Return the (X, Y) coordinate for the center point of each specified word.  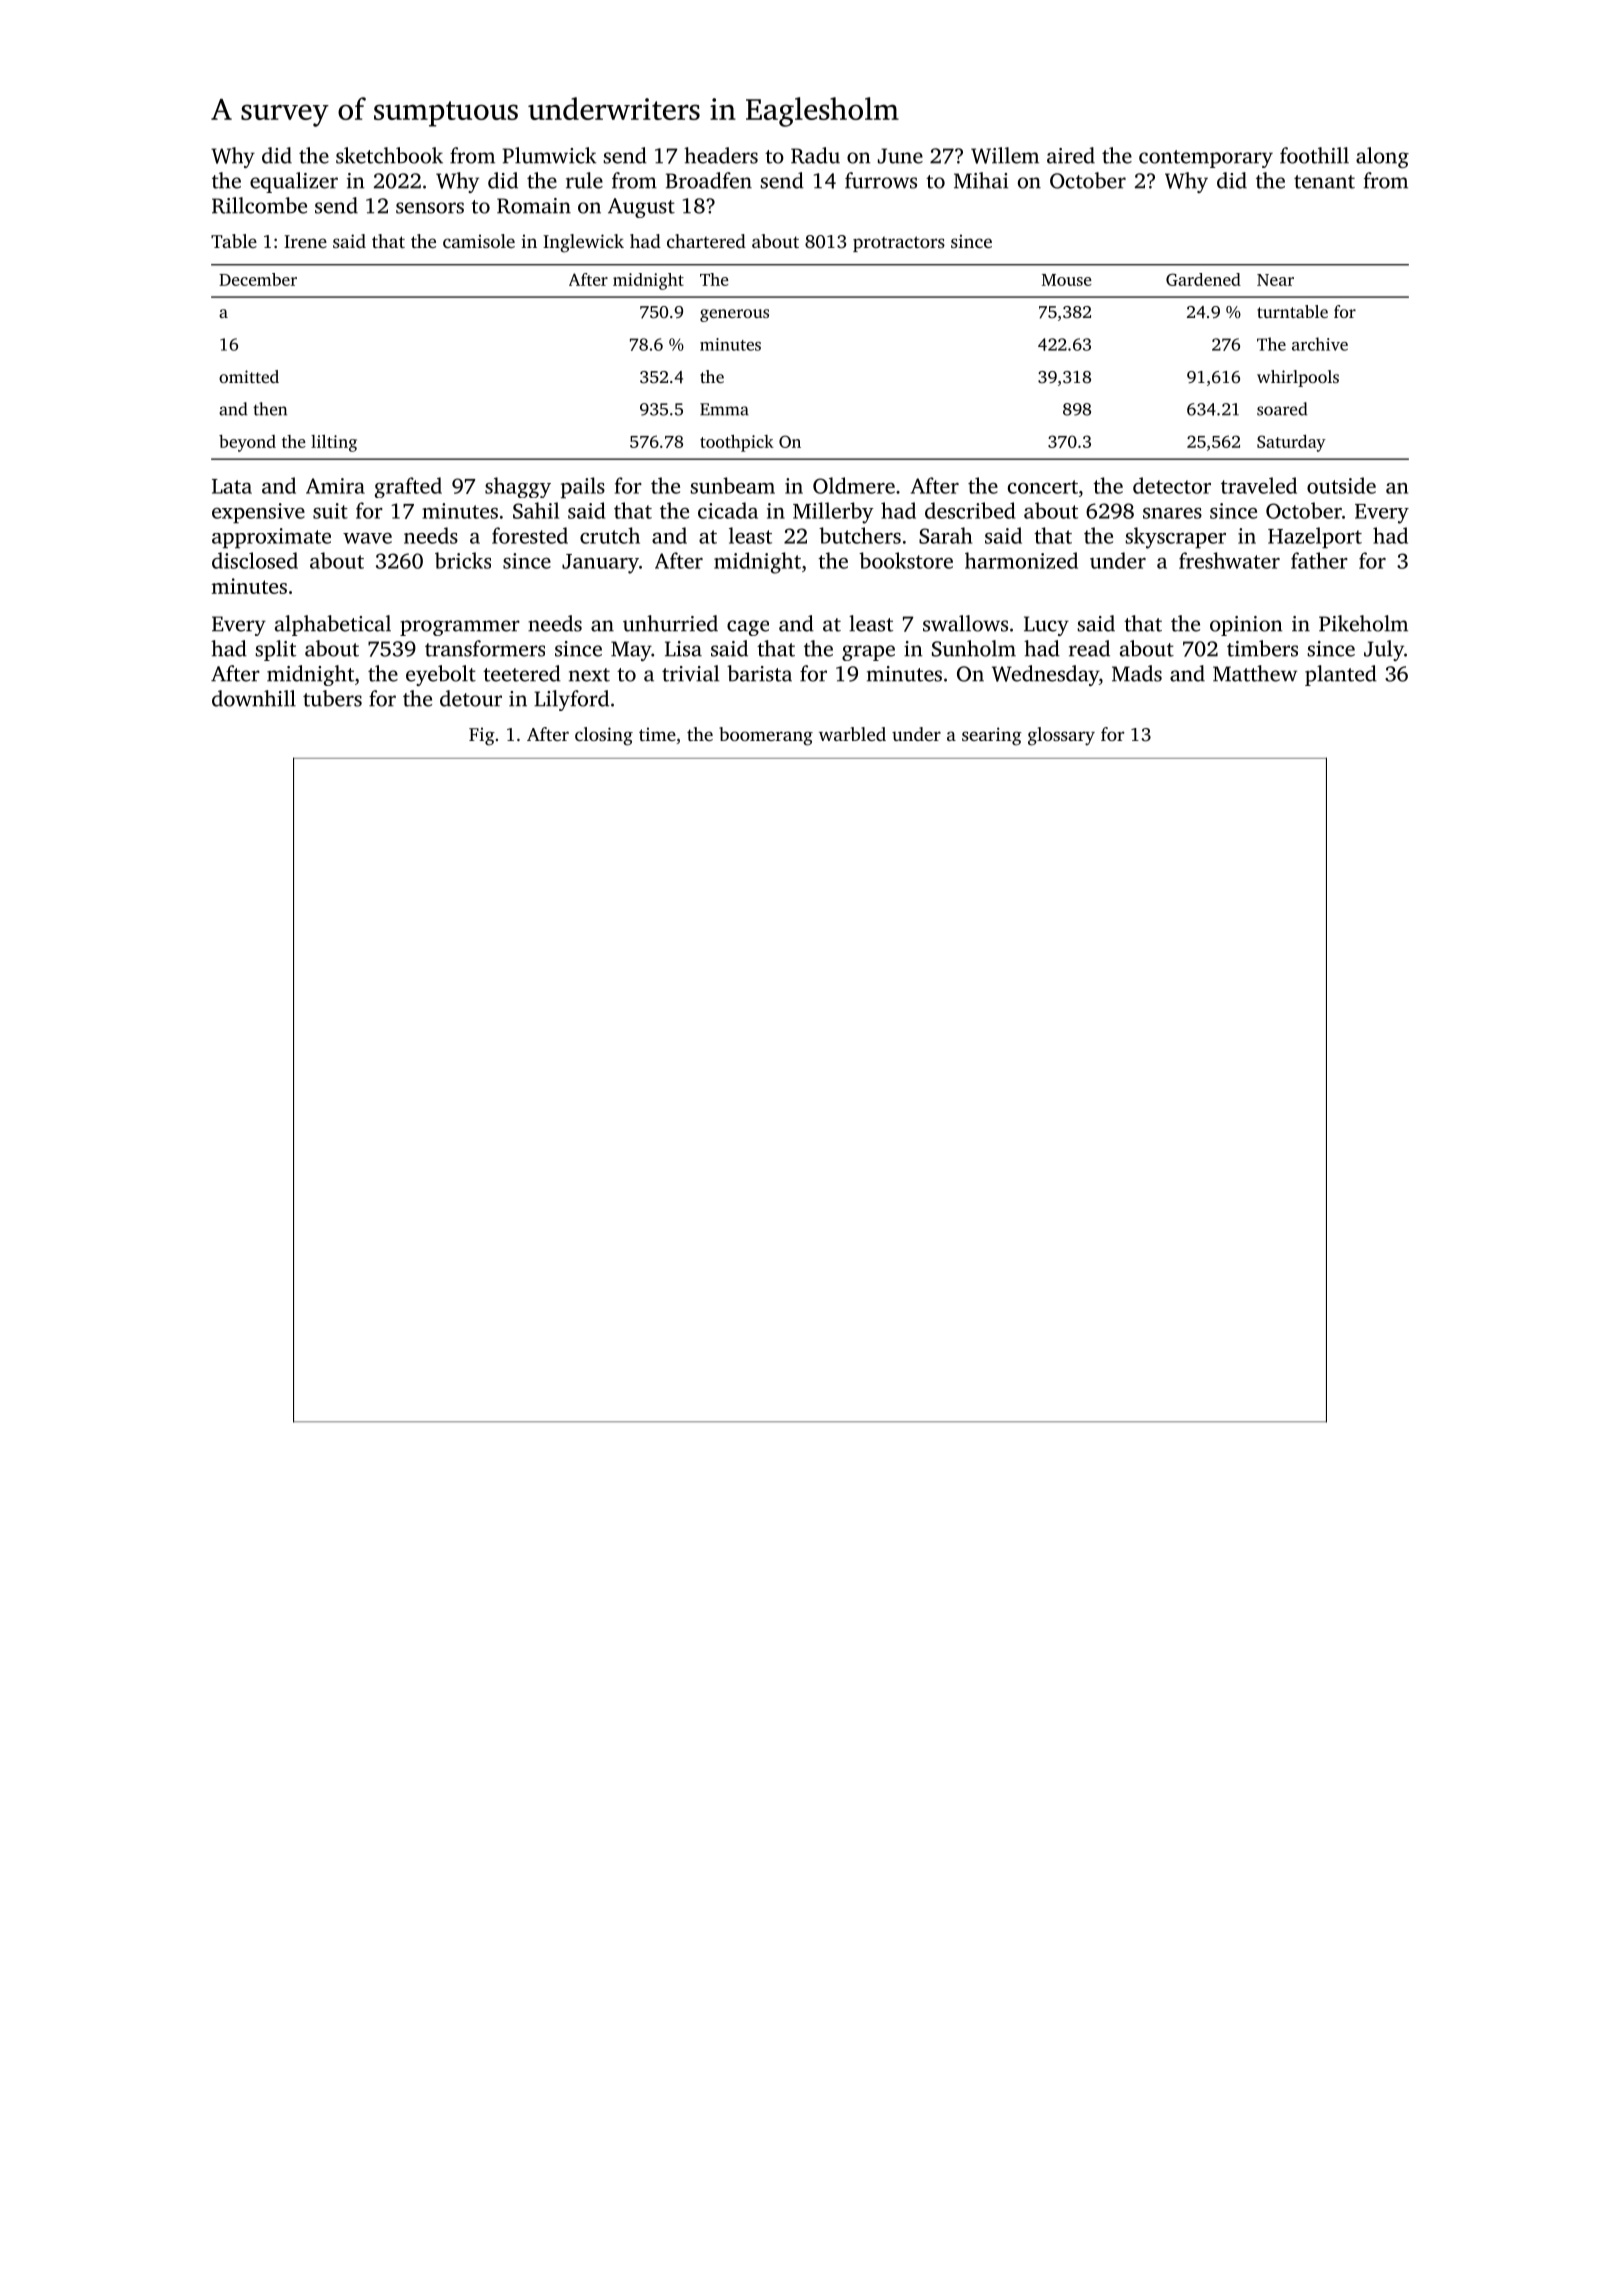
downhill (254, 698)
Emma (724, 409)
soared (1282, 409)
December (258, 279)
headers (721, 155)
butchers (860, 535)
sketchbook (389, 155)
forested (530, 535)
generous (734, 315)
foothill (1314, 155)
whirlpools (1298, 378)
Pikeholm (1363, 623)
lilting (334, 443)
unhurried (670, 623)
